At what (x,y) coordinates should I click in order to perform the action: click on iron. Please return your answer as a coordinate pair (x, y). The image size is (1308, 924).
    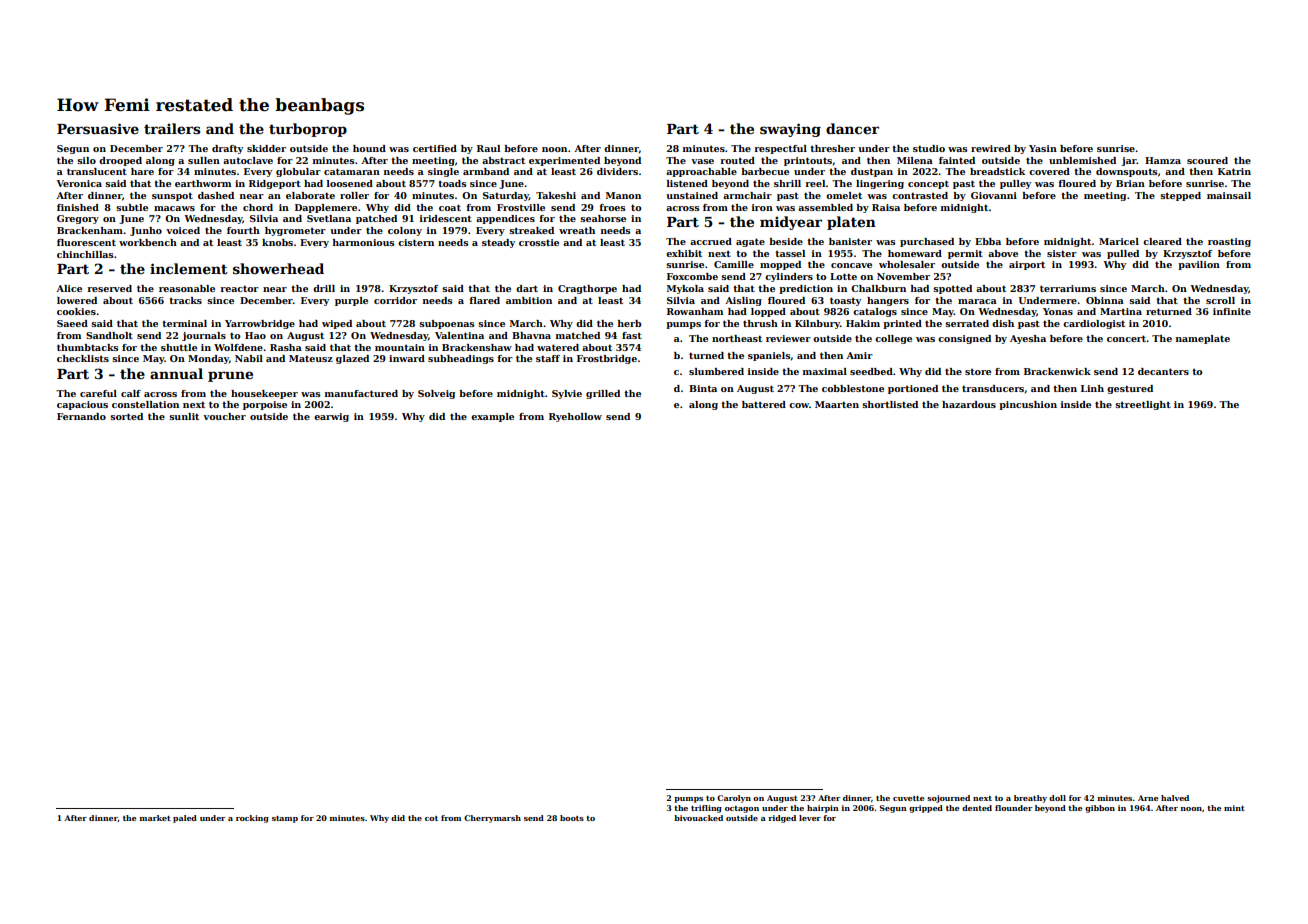
    Looking at the image, I should click on (762, 207).
